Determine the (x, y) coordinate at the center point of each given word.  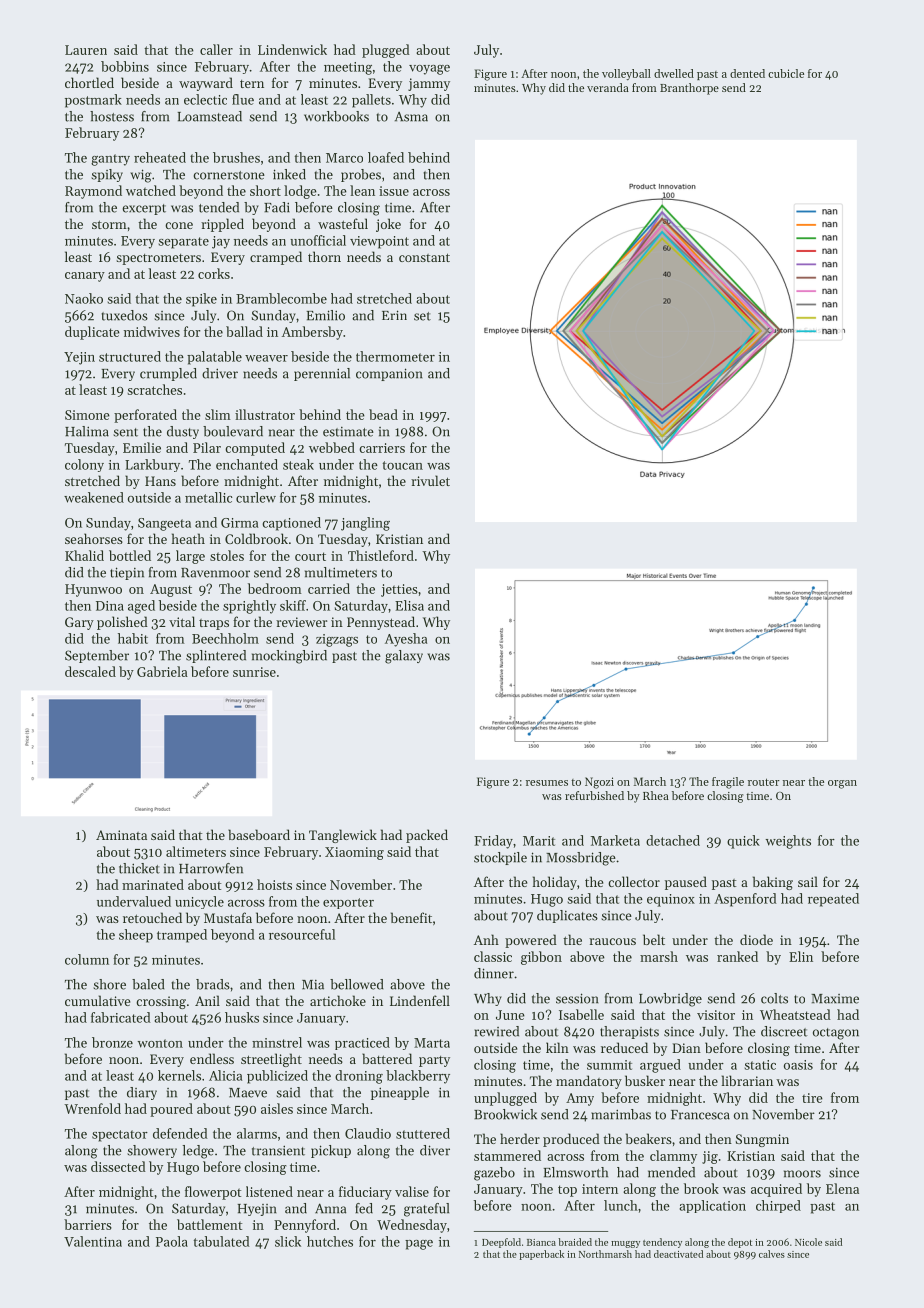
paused (686, 883)
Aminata (121, 835)
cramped (276, 258)
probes (361, 175)
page (419, 1245)
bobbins (125, 66)
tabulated (222, 1241)
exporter (348, 903)
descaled (90, 671)
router (764, 782)
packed (427, 836)
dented (747, 73)
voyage (429, 70)
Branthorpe (689, 89)
